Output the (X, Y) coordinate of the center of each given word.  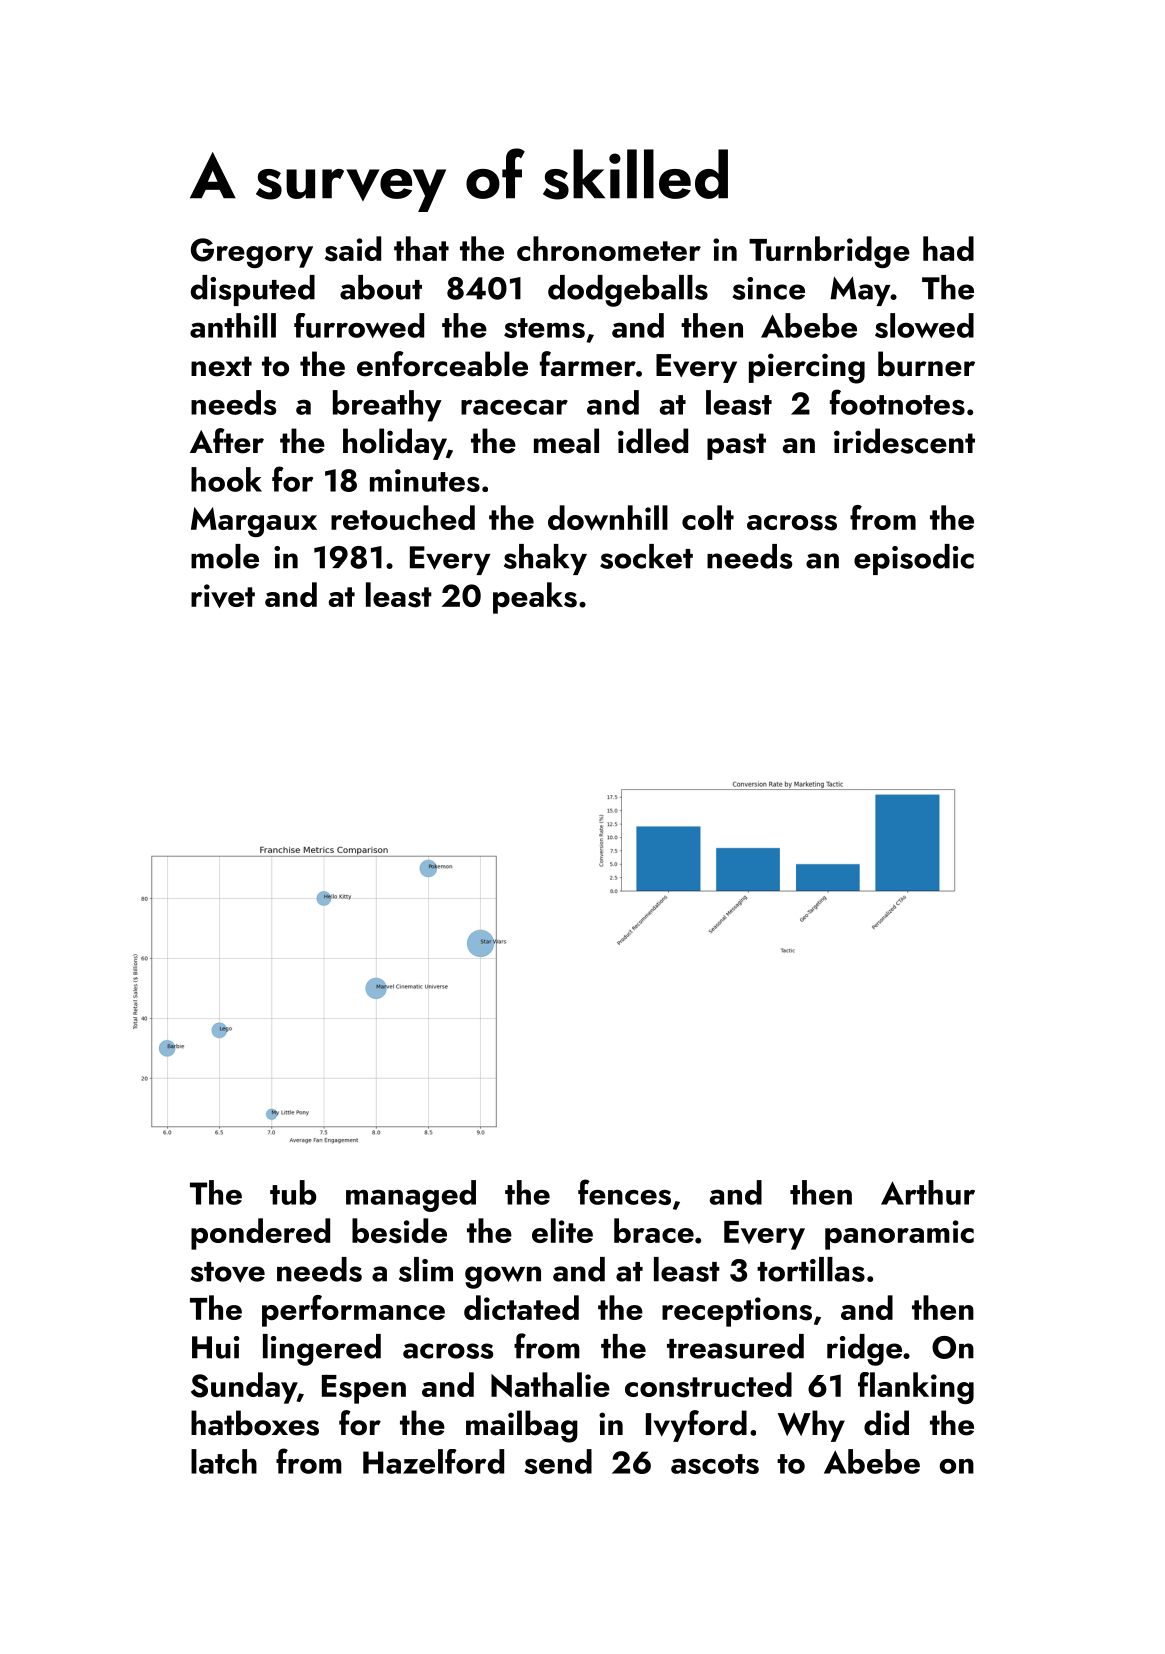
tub (293, 1192)
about (381, 287)
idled (653, 441)
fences (624, 1192)
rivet (223, 596)
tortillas (811, 1269)
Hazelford (433, 1461)
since (769, 288)
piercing (807, 368)
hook (226, 479)
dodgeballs (628, 291)
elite (562, 1230)
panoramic (899, 1235)
